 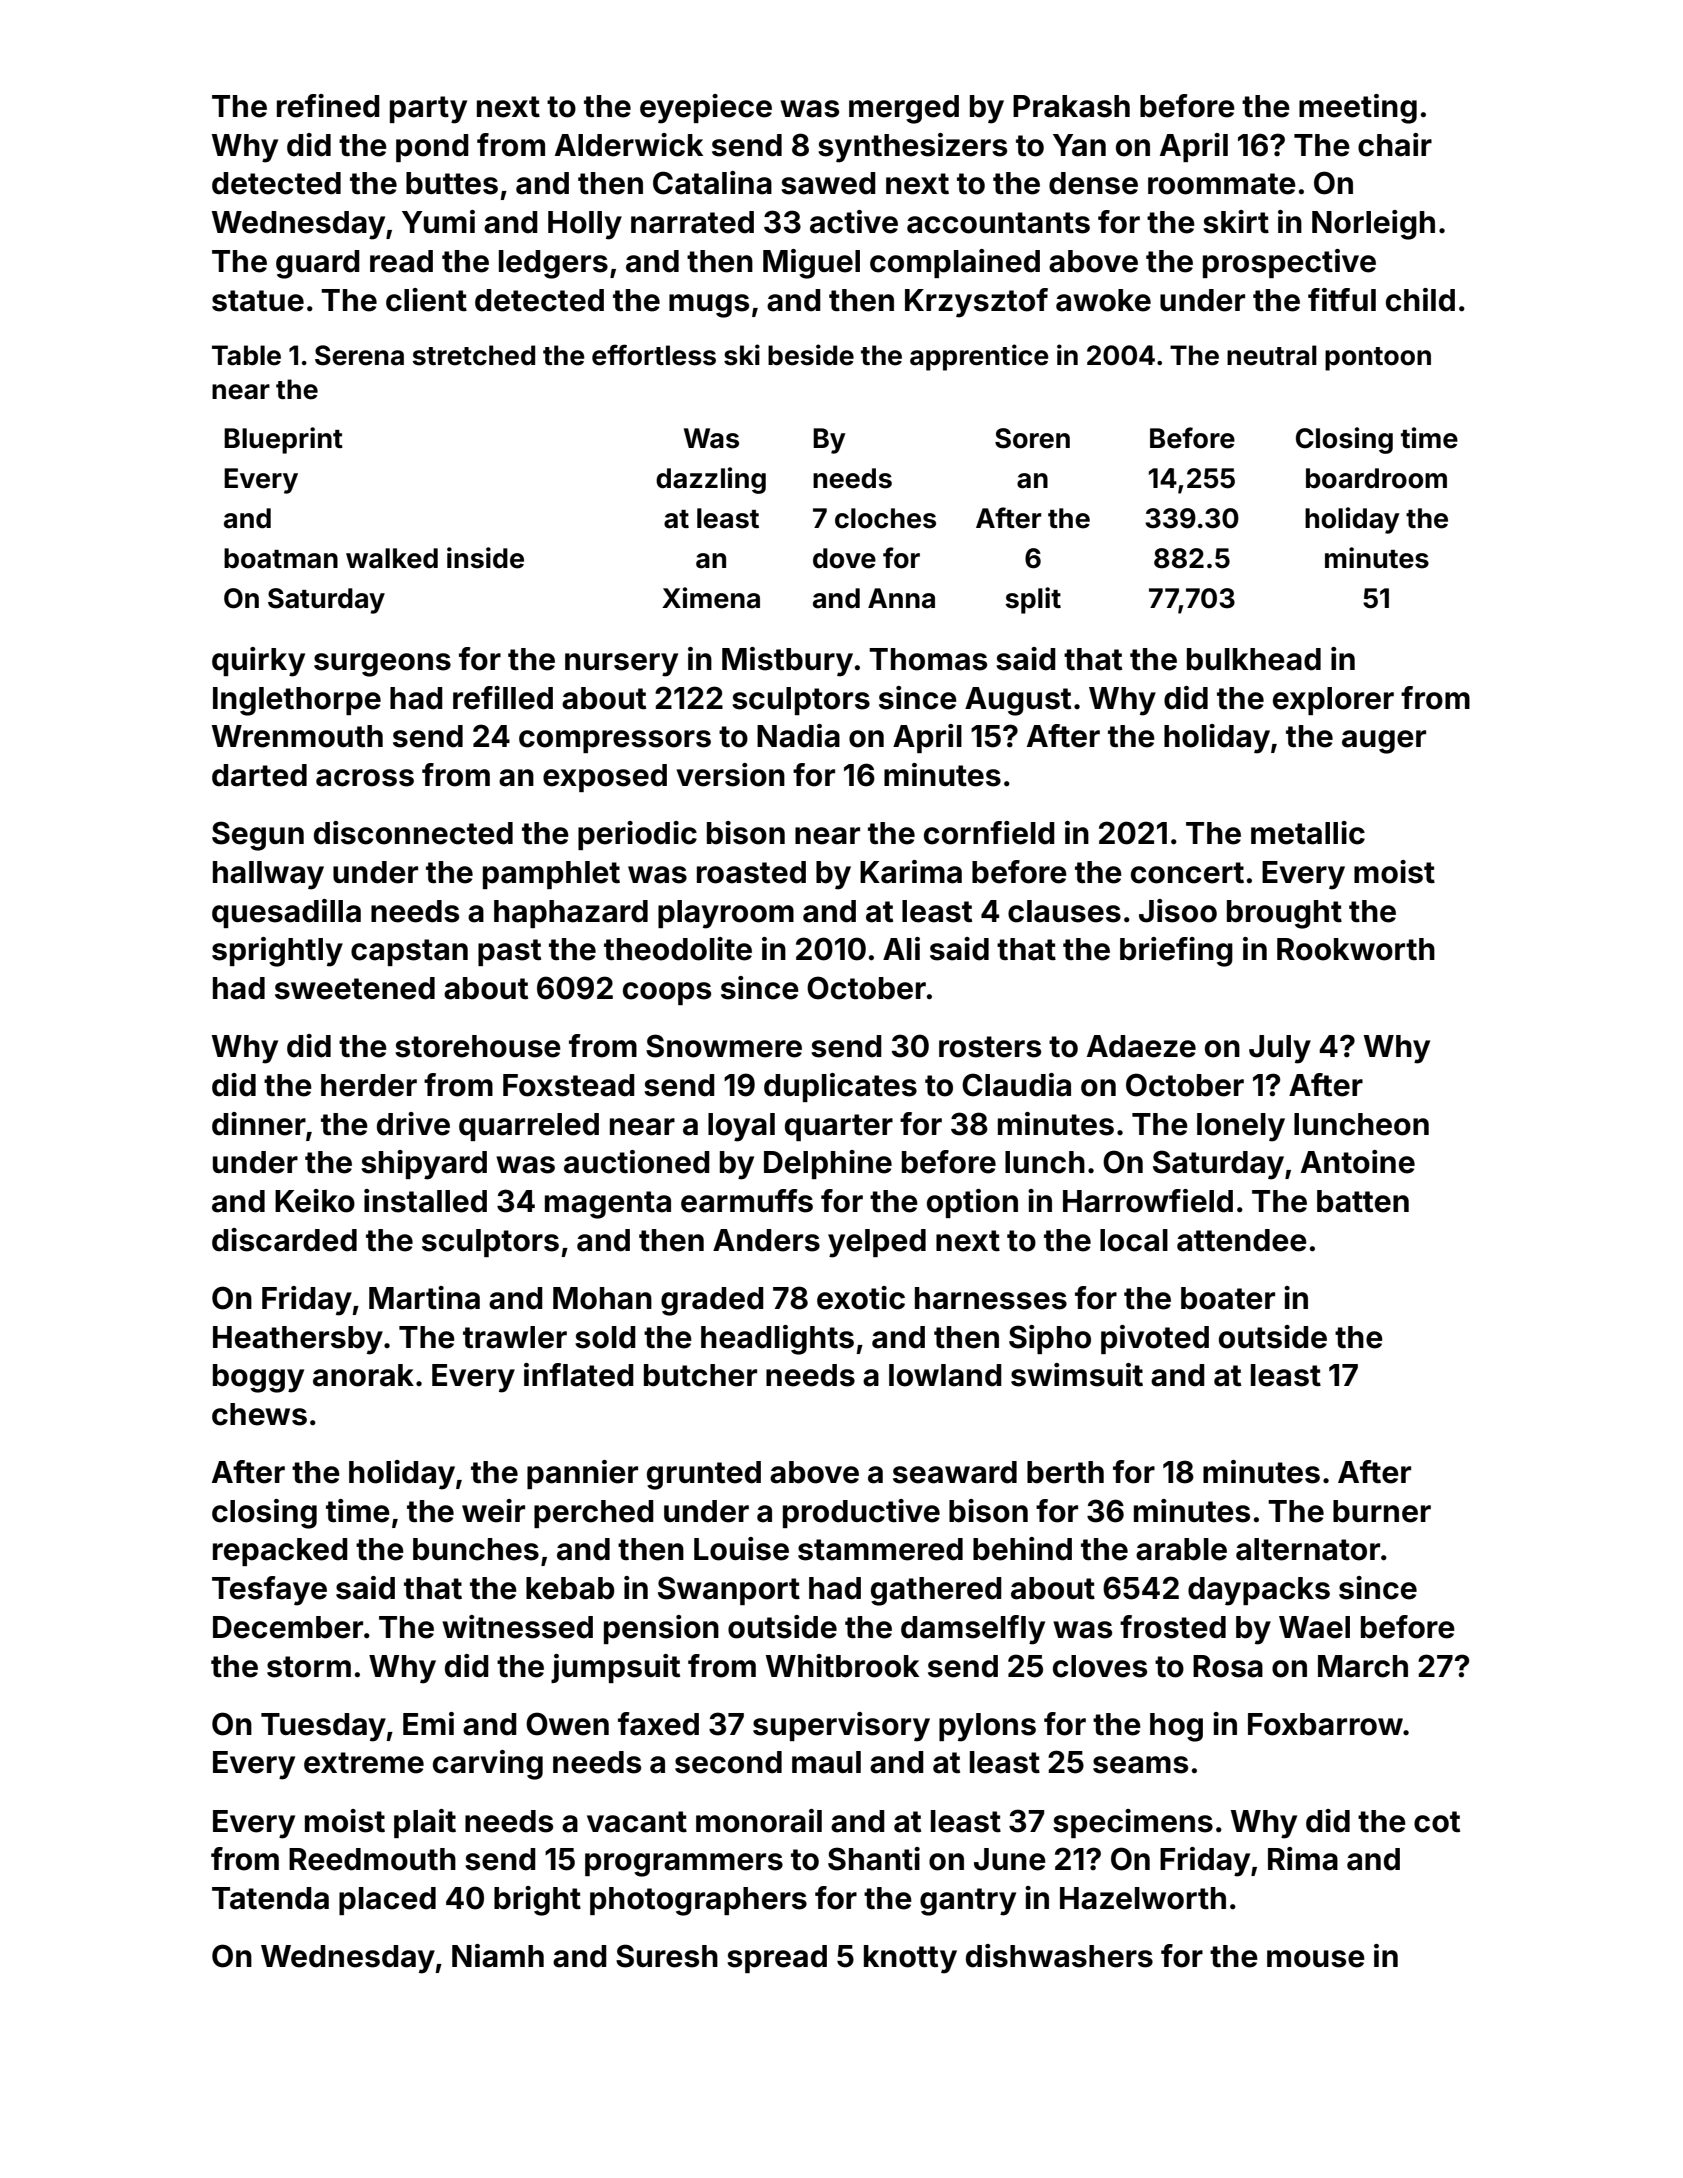 I want to click on boatman, so click(x=281, y=558).
